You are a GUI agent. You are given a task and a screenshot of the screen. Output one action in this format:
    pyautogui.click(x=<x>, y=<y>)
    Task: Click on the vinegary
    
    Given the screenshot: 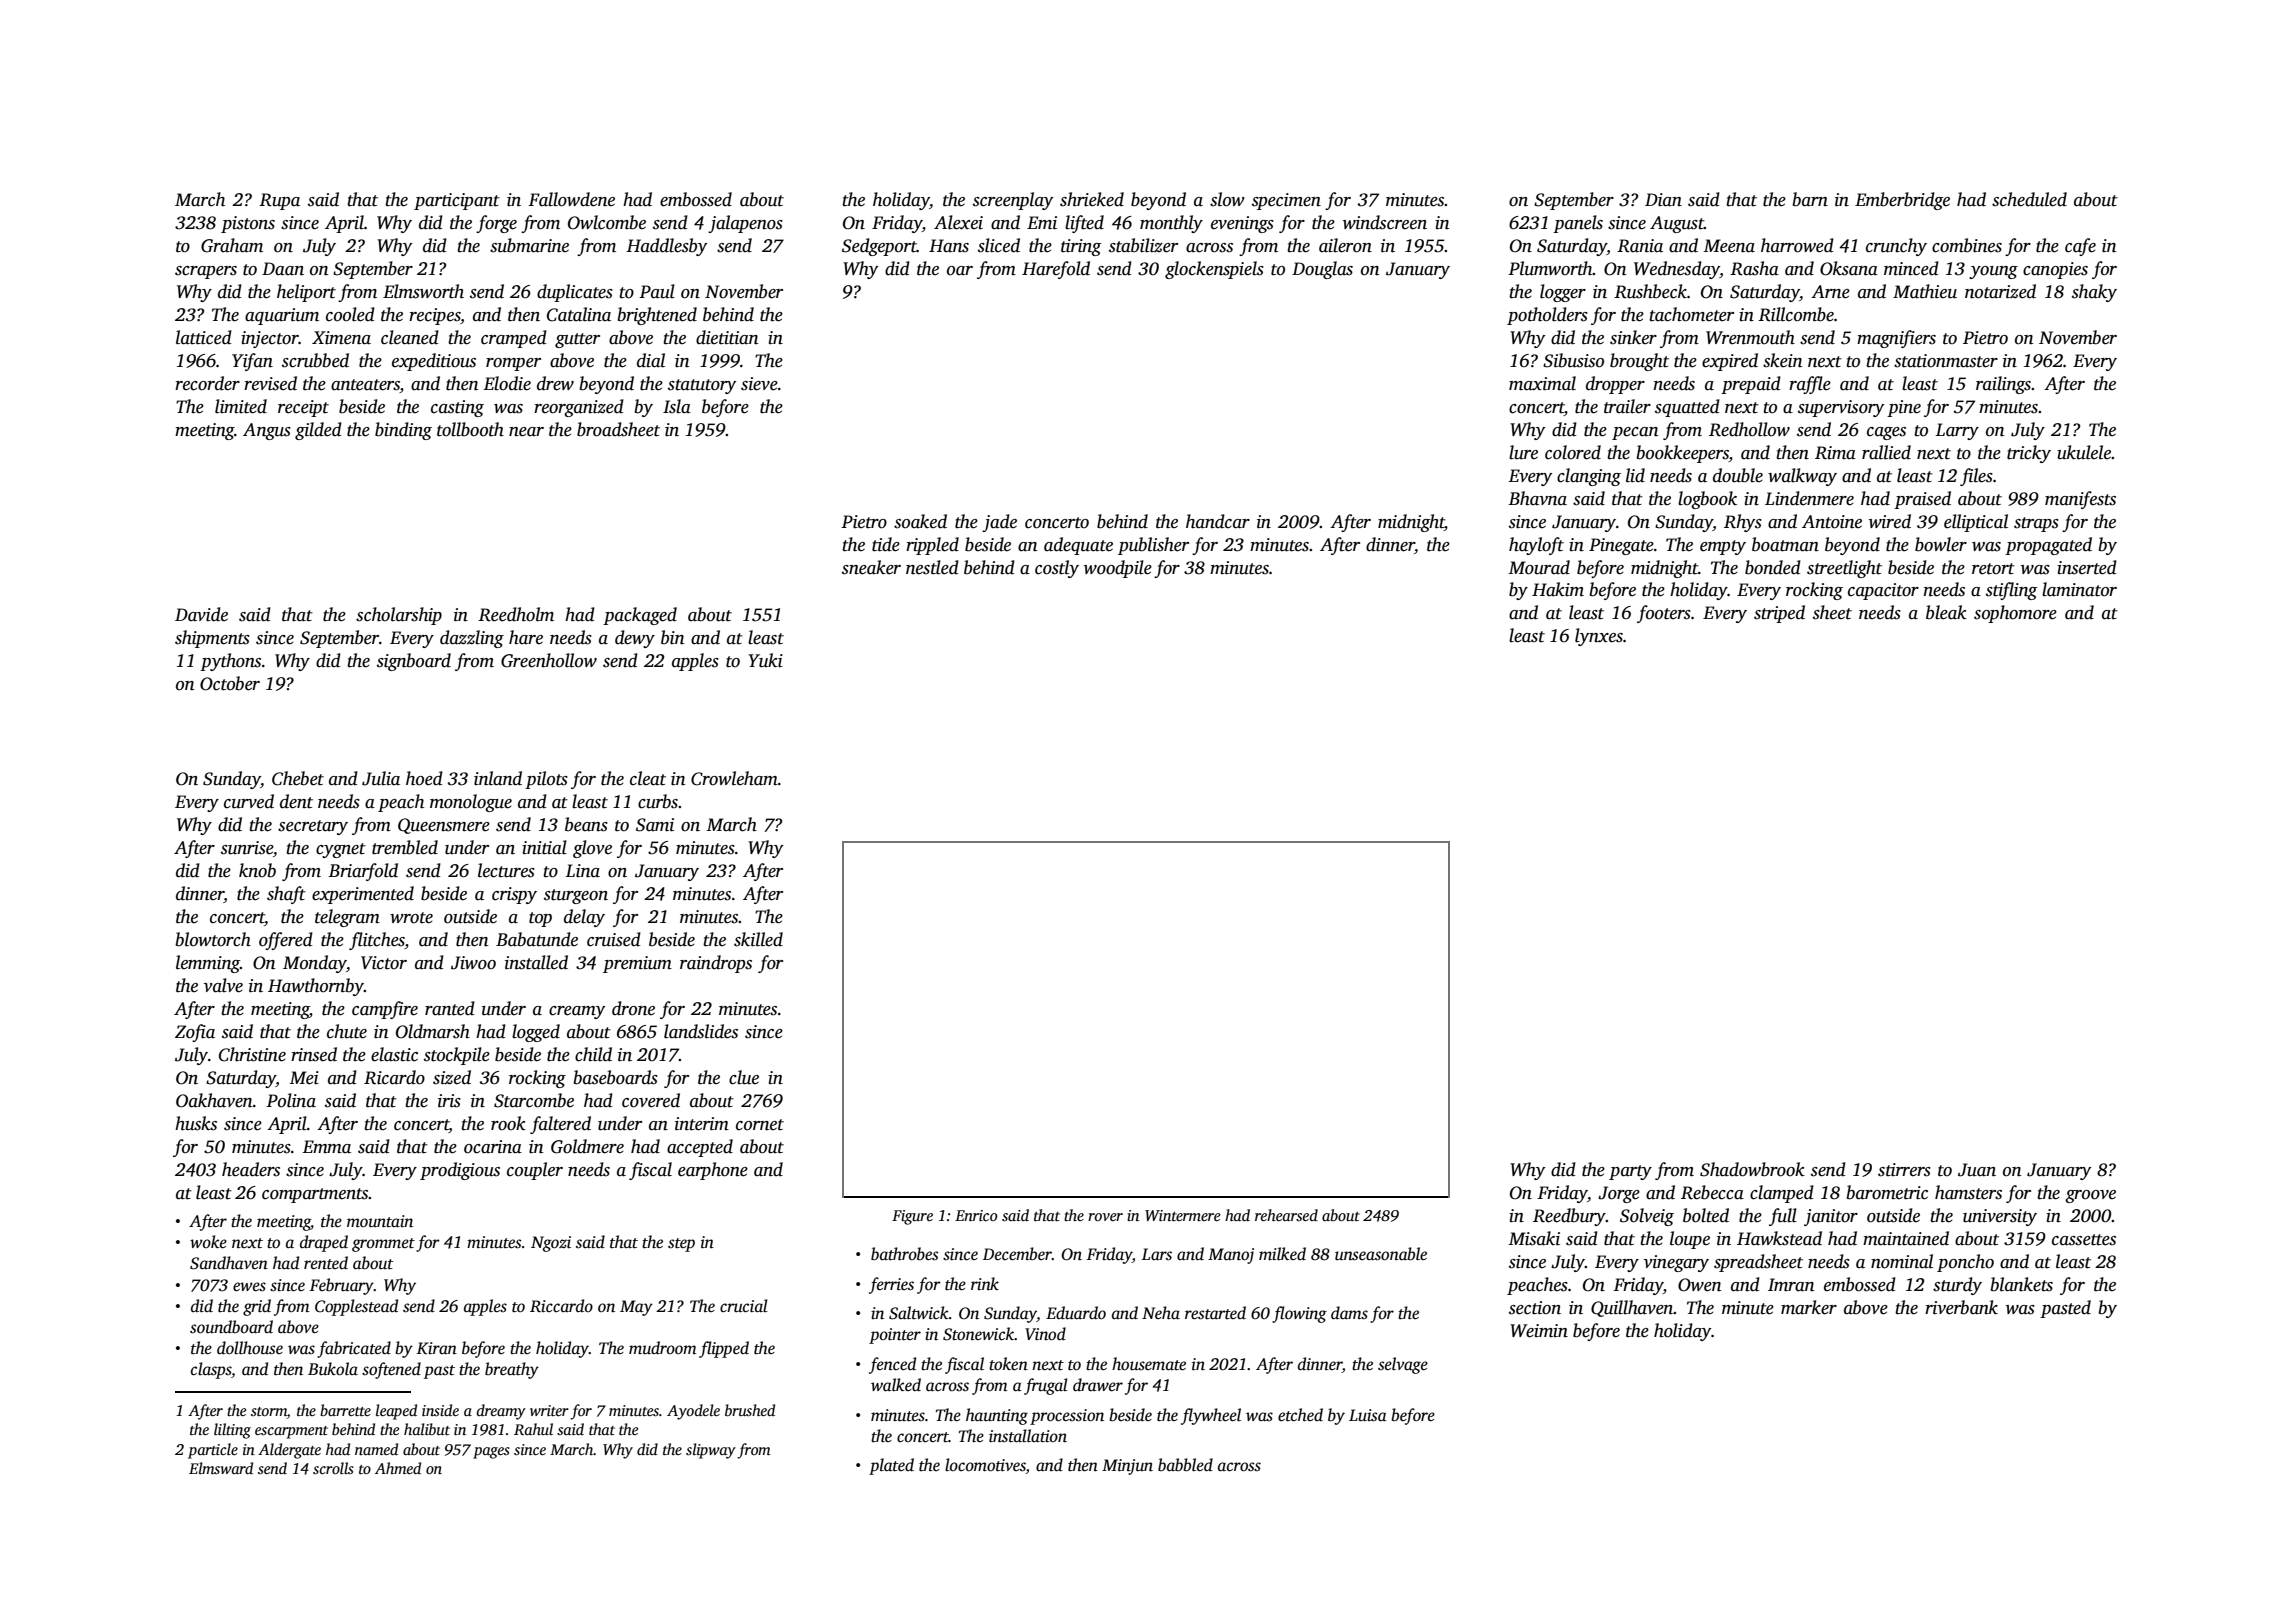 What is the action you would take?
    pyautogui.click(x=1676, y=1263)
